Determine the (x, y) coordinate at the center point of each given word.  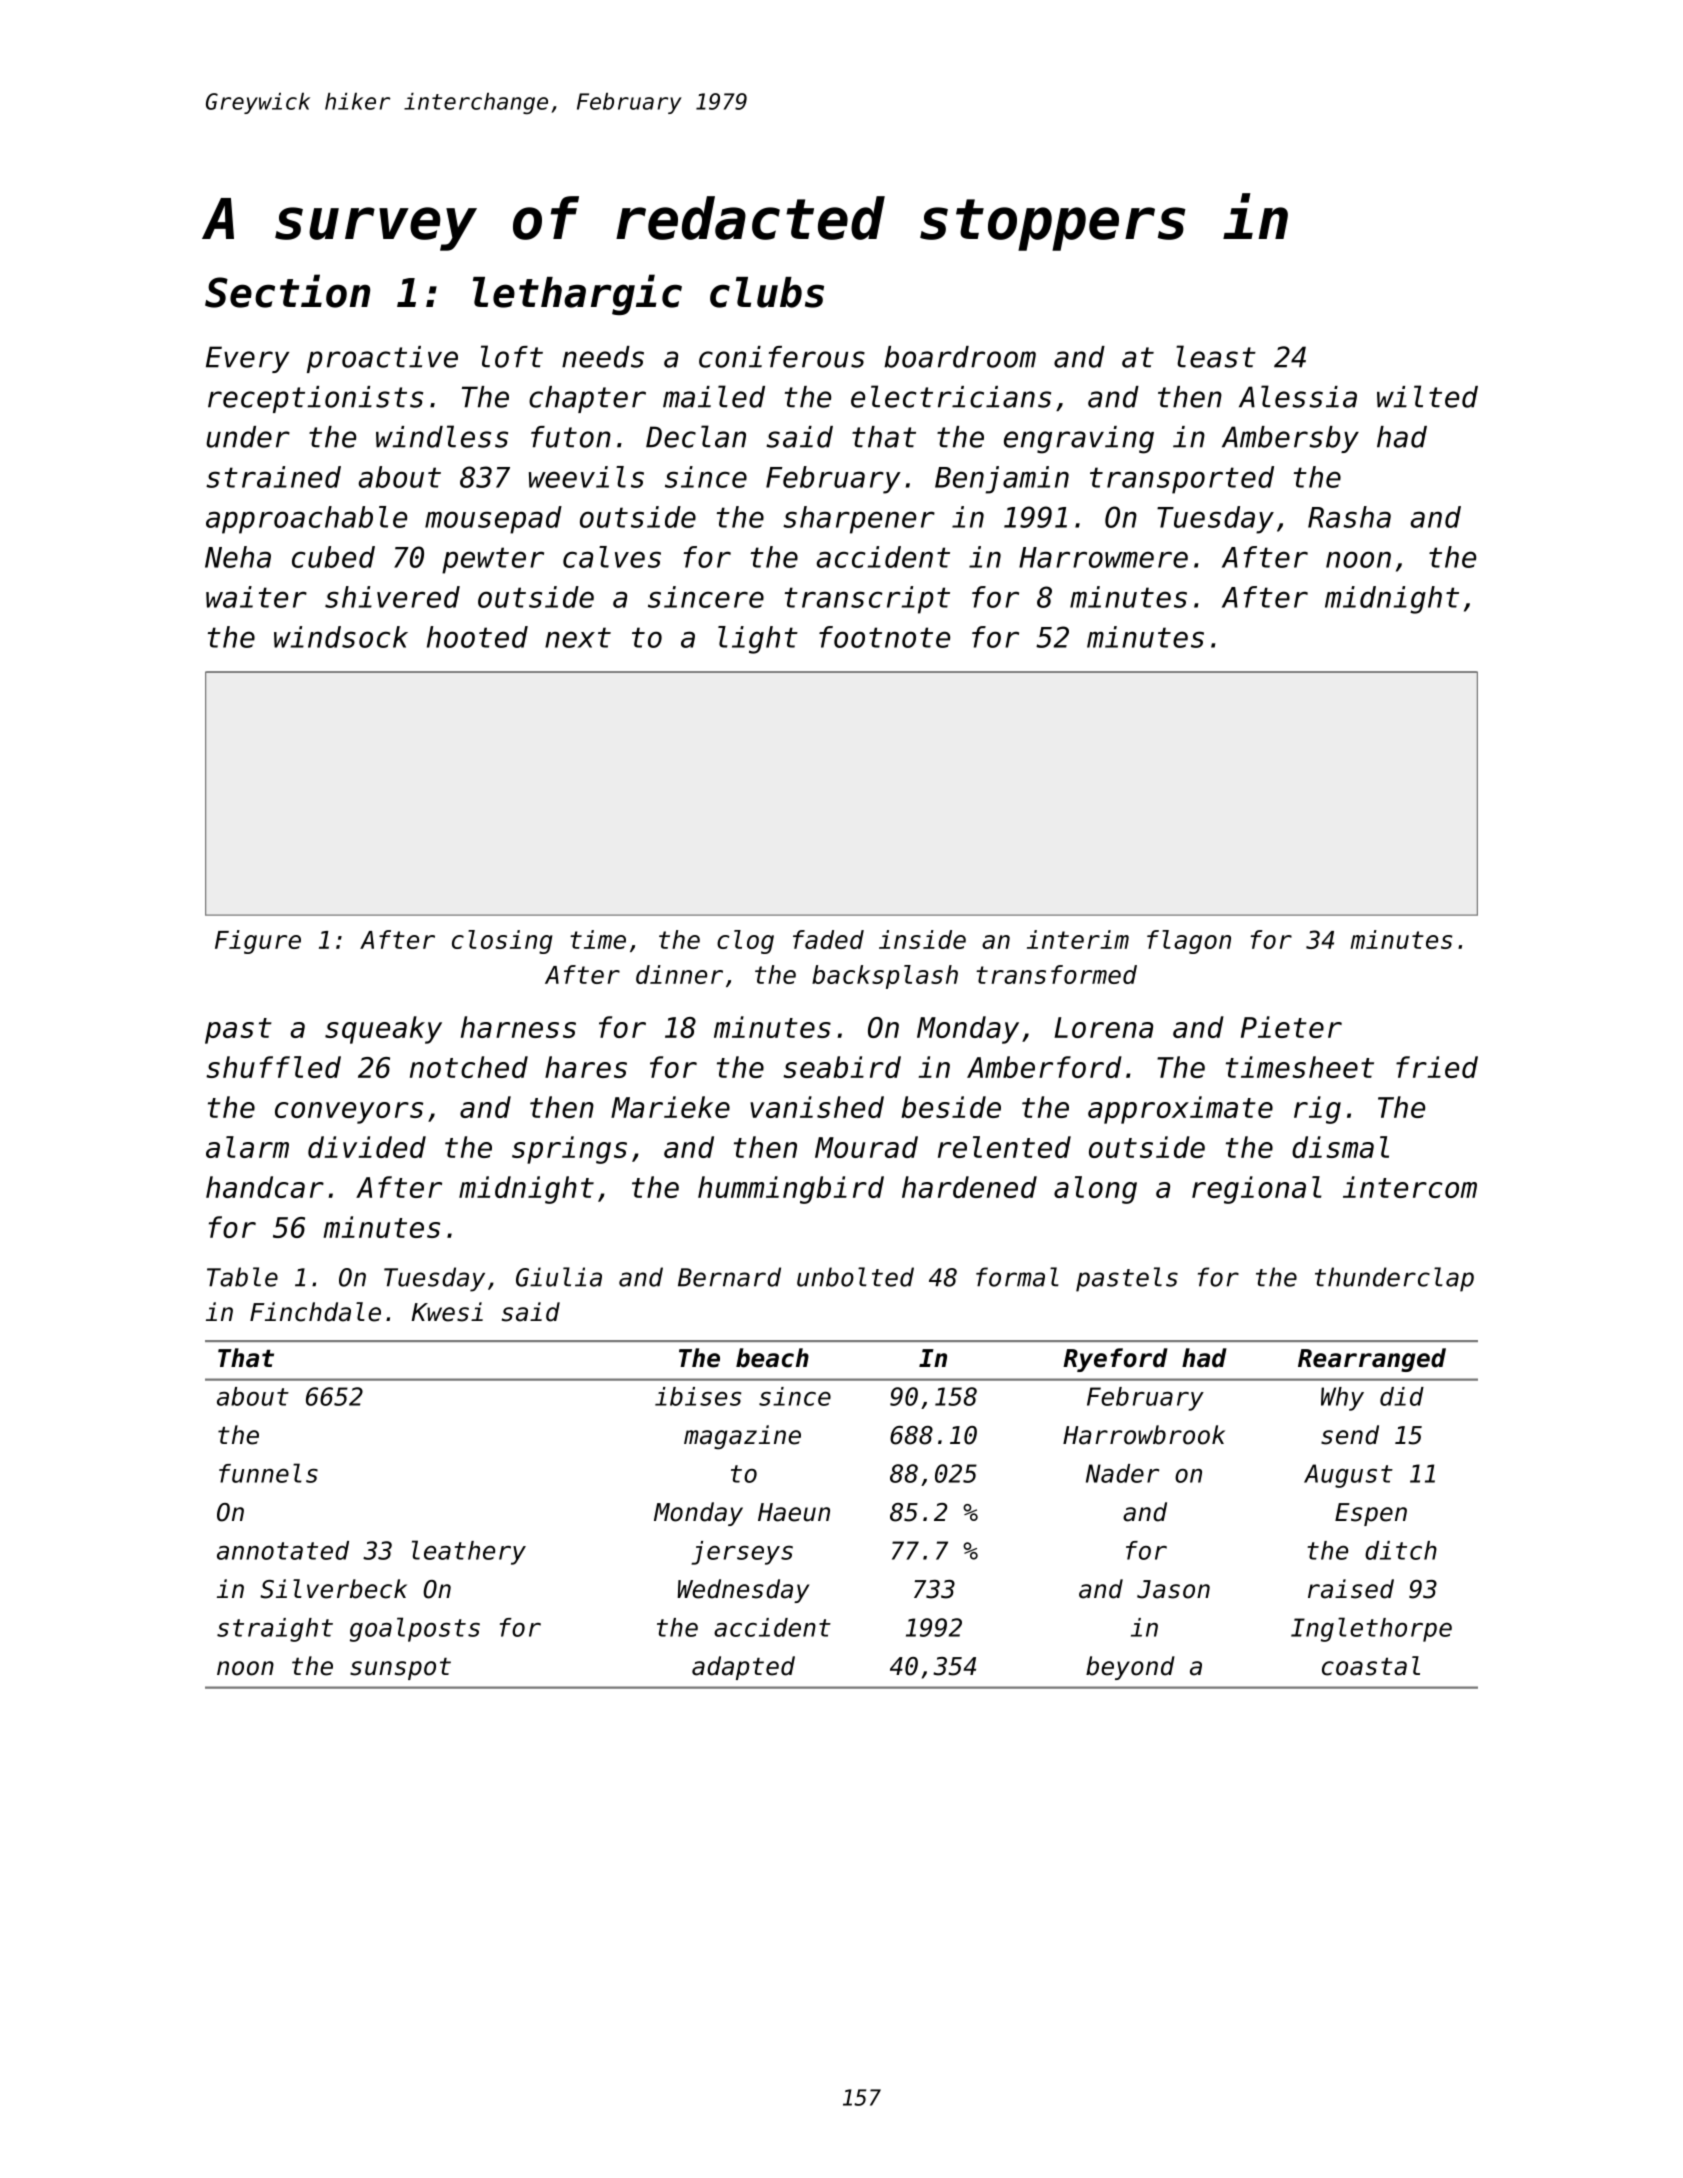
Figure (258, 942)
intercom (1410, 1187)
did (1402, 1396)
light (758, 640)
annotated (283, 1550)
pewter (493, 560)
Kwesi (447, 1312)
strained (273, 477)
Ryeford (1115, 1360)
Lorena (1103, 1027)
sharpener (859, 520)
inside (922, 939)
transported (1182, 480)
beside (951, 1107)
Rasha (1349, 517)
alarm (247, 1147)
